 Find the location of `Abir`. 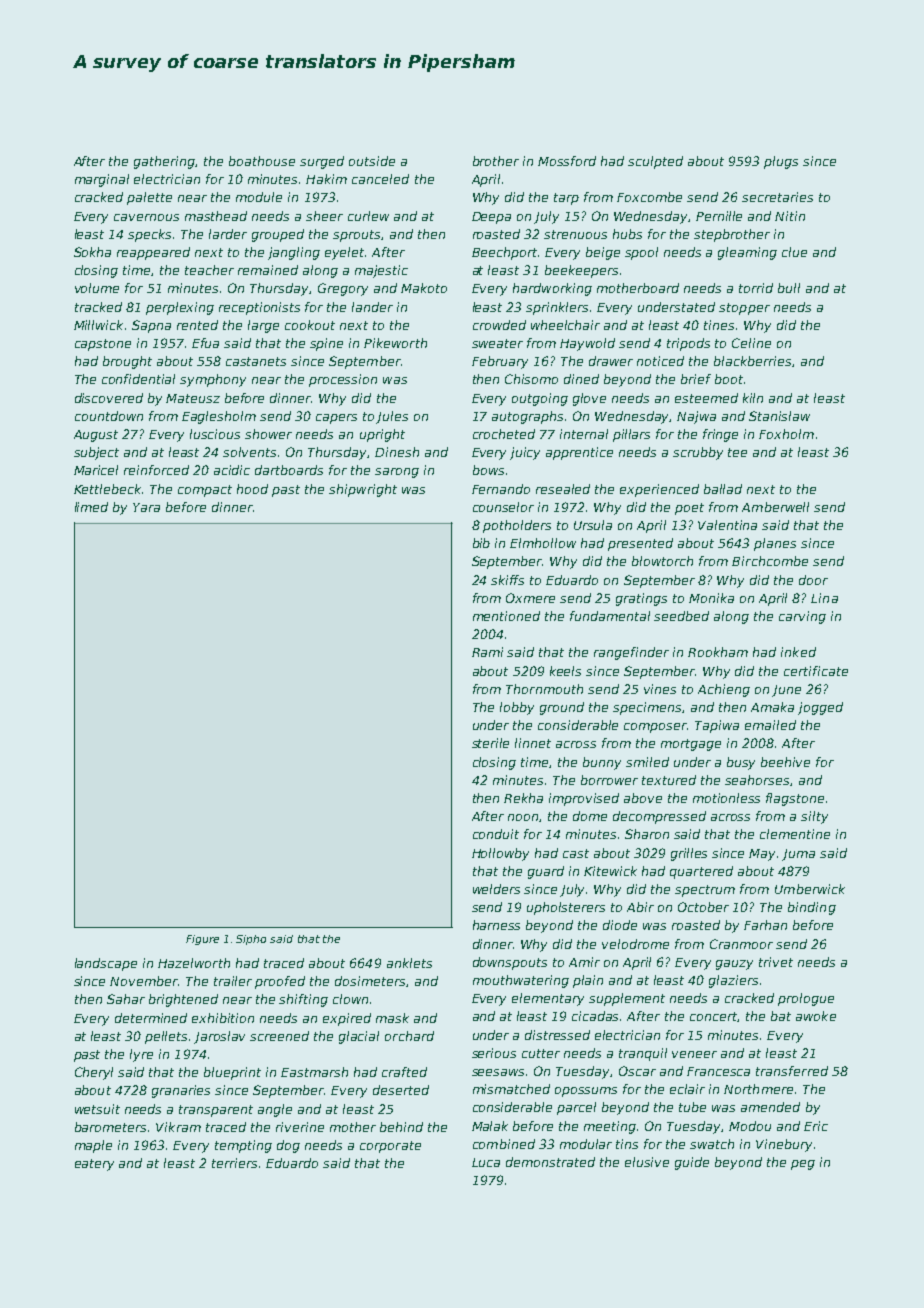

Abir is located at coordinates (640, 907).
